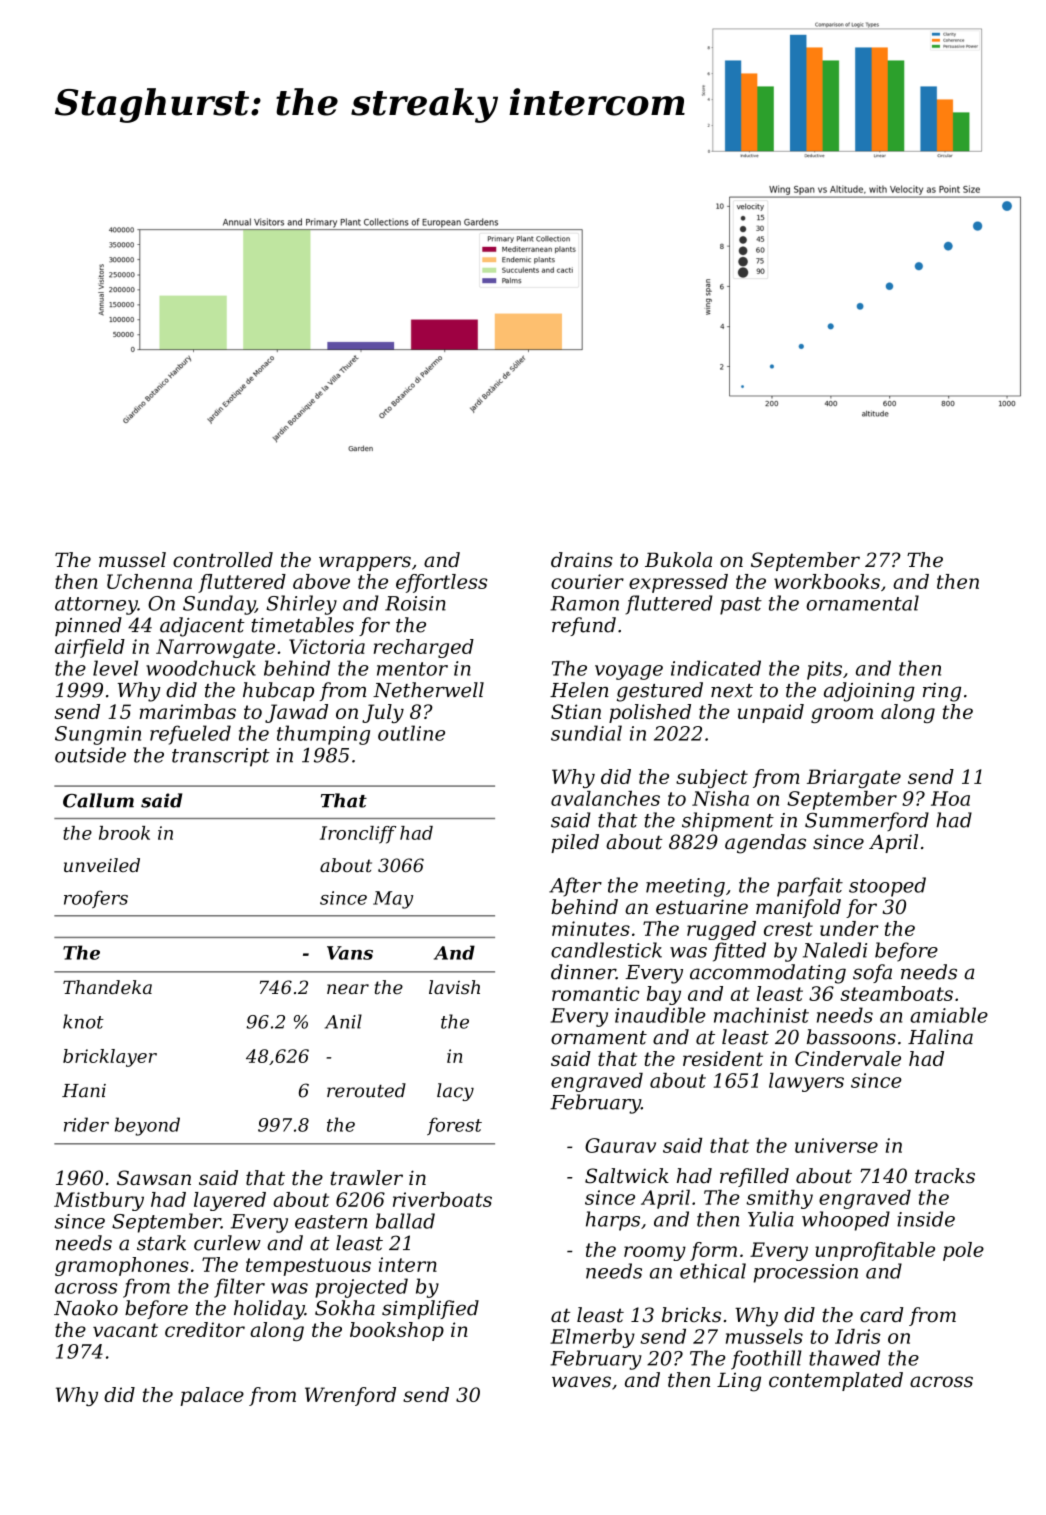  Describe the element at coordinates (358, 835) in the page. I see `Ironcliff` at that location.
